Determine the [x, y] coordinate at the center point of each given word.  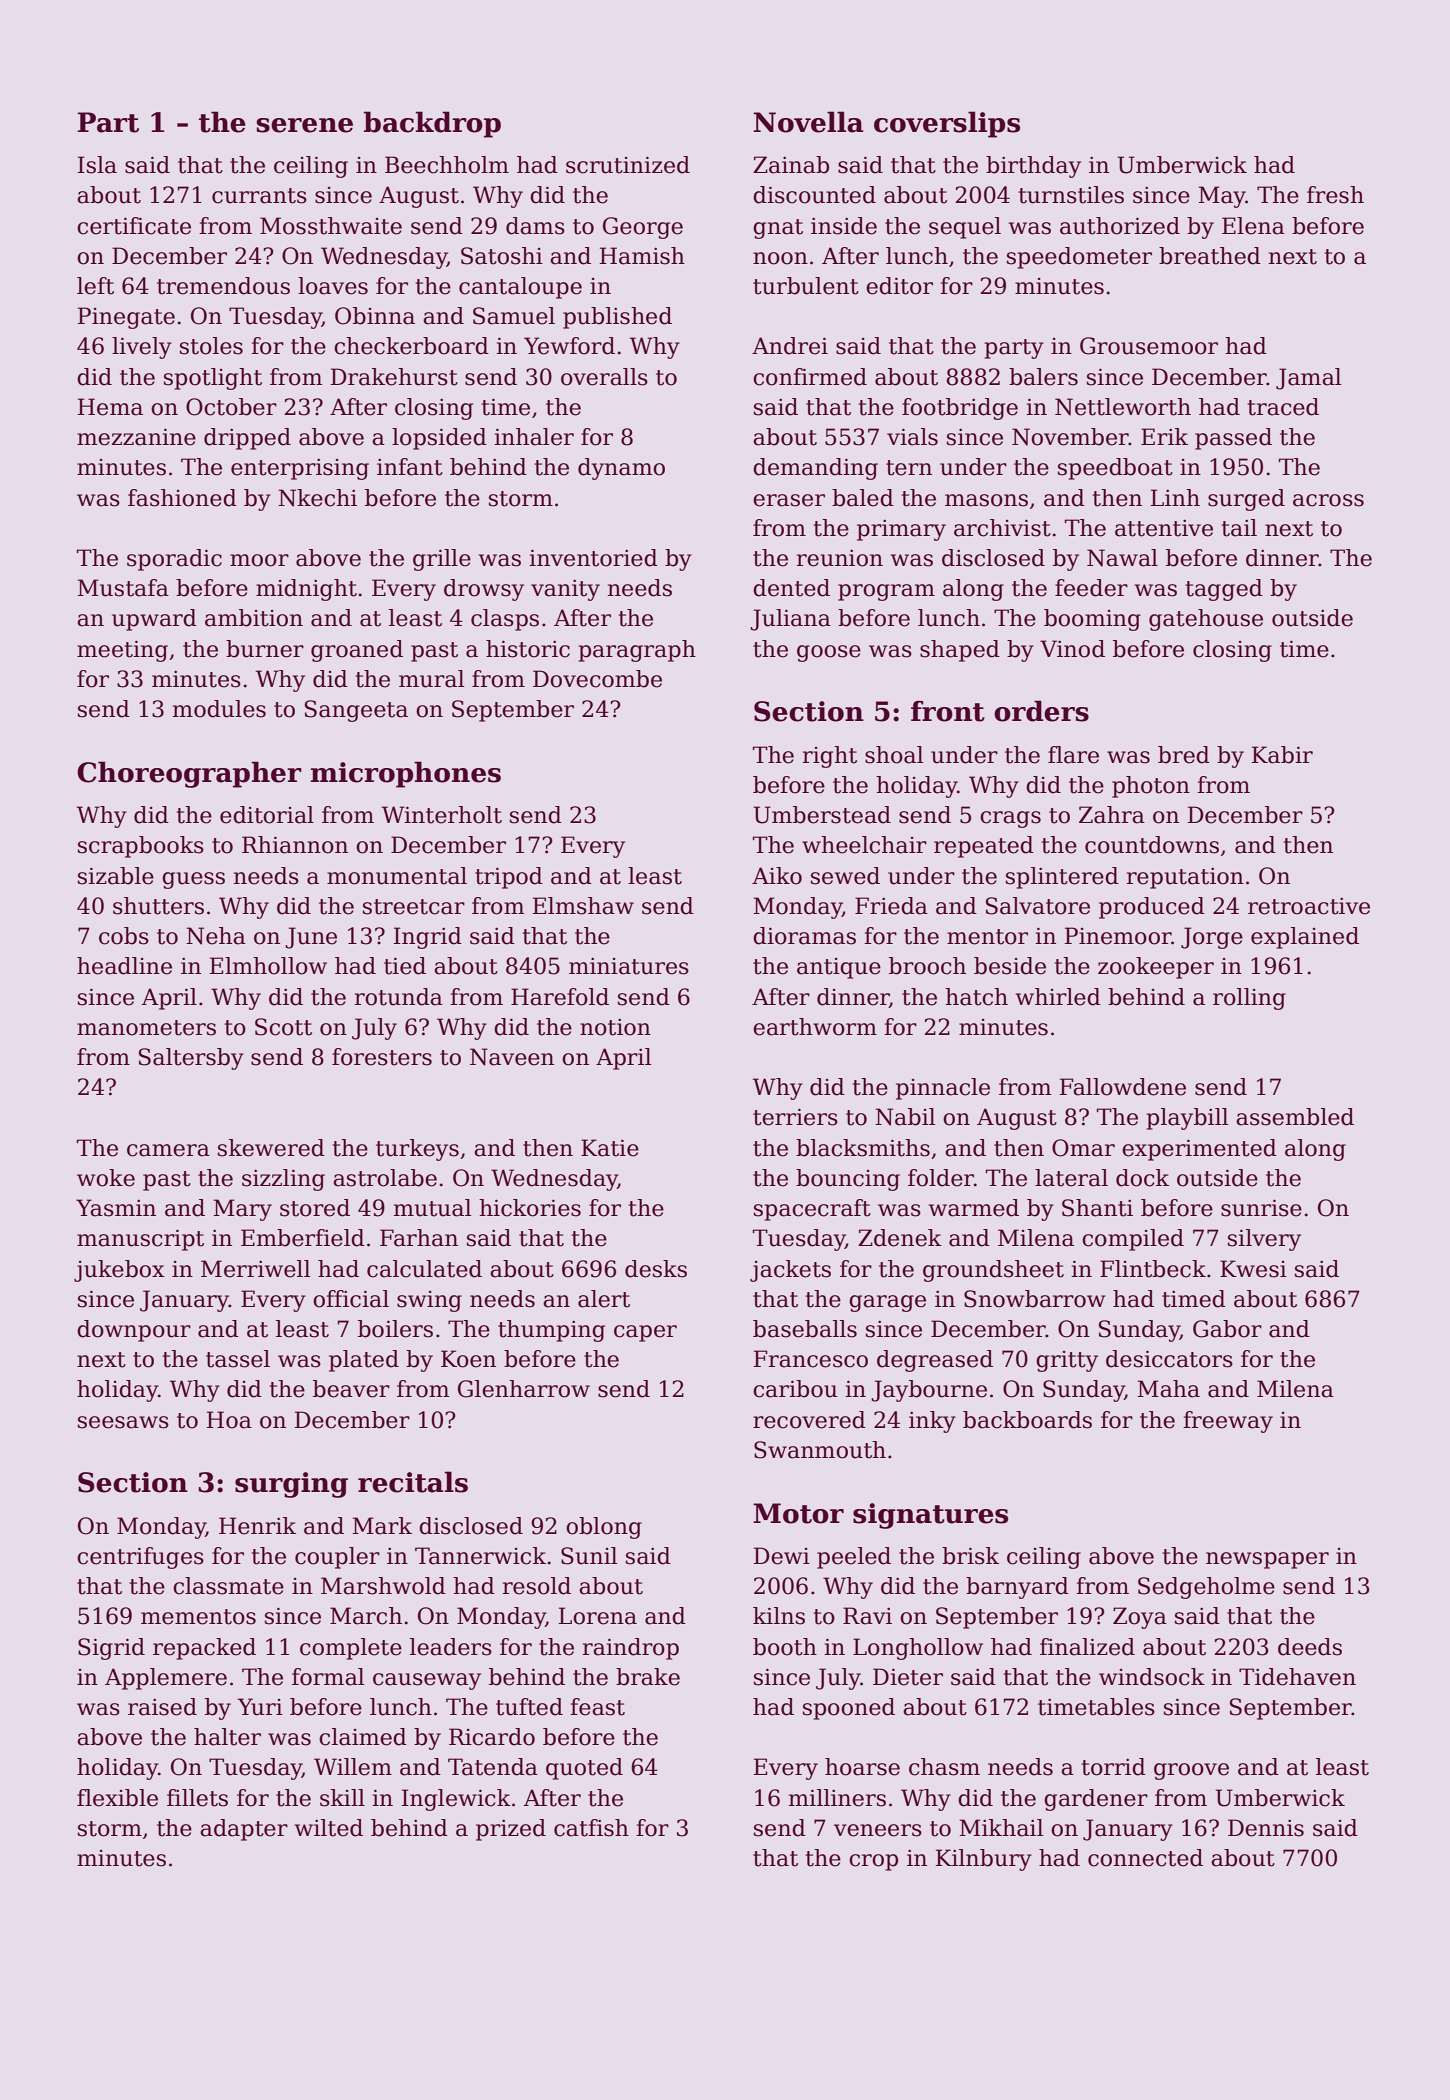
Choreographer [189, 774]
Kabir [1282, 755]
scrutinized [628, 165]
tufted [529, 1707]
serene [304, 125]
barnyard [1017, 1588]
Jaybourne [929, 1391]
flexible [117, 1798]
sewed [845, 876]
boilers [395, 1329]
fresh [1335, 195]
